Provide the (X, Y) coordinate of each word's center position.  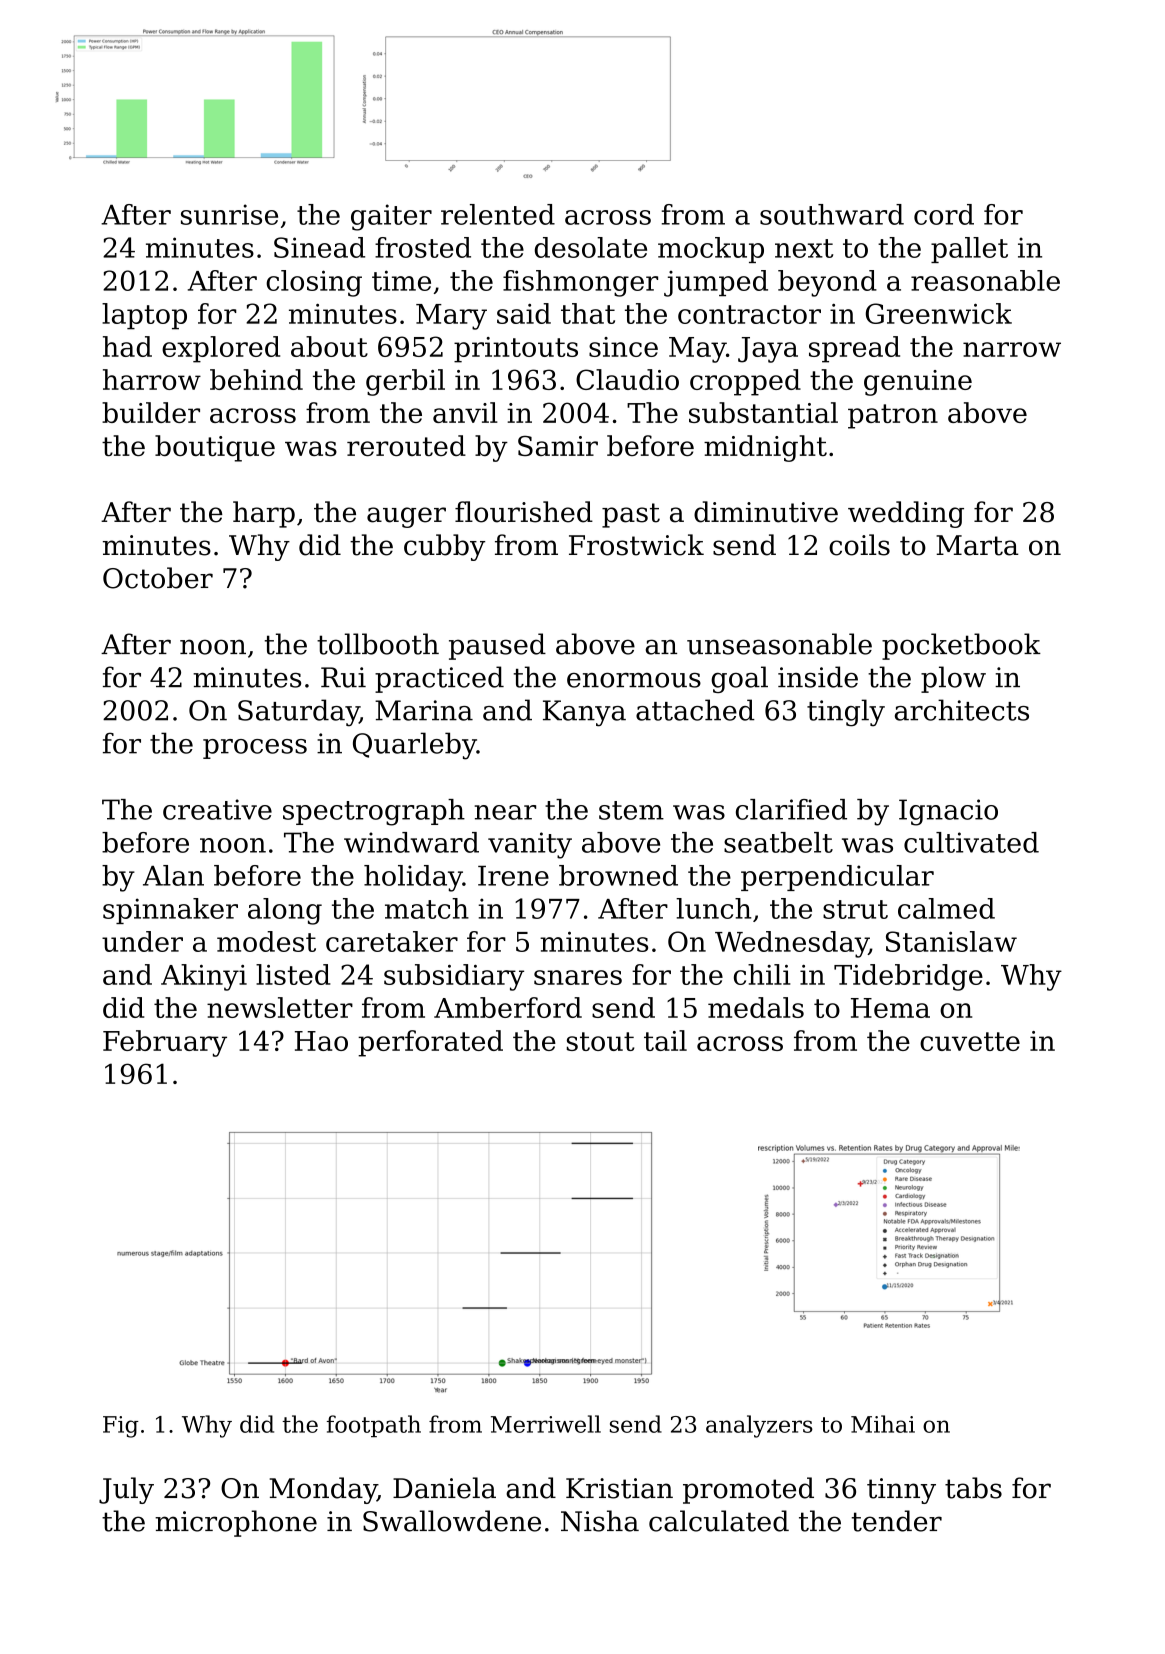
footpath (374, 1426)
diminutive (766, 512)
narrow (1012, 349)
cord (944, 214)
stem (631, 810)
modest (266, 941)
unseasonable (779, 644)
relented (498, 214)
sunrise (229, 214)
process (255, 749)
